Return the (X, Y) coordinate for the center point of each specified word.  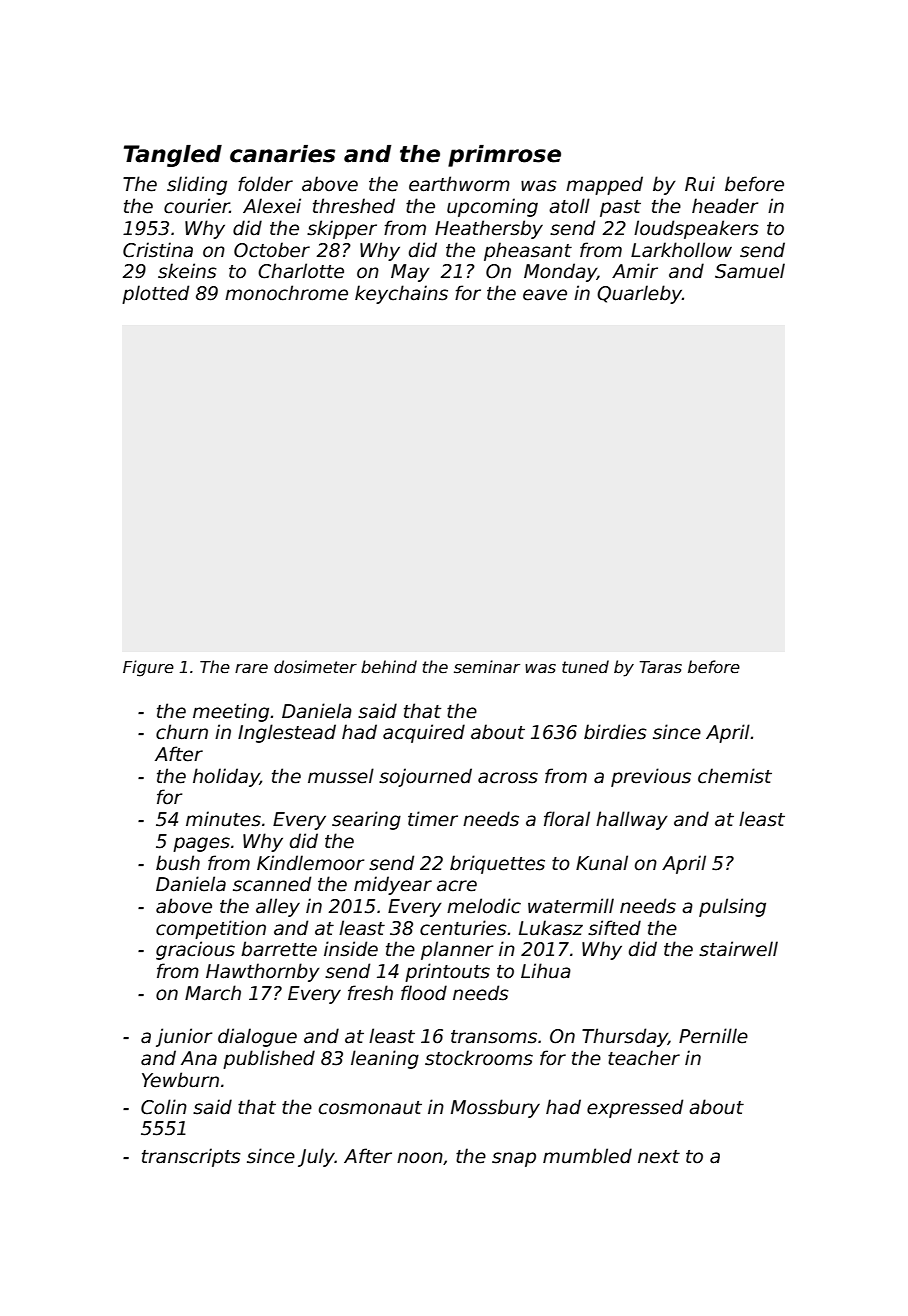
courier (197, 206)
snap (514, 1159)
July (316, 1157)
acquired (424, 733)
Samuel (750, 271)
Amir (635, 270)
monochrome (286, 293)
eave (545, 295)
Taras (661, 667)
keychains (401, 294)
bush (178, 863)
